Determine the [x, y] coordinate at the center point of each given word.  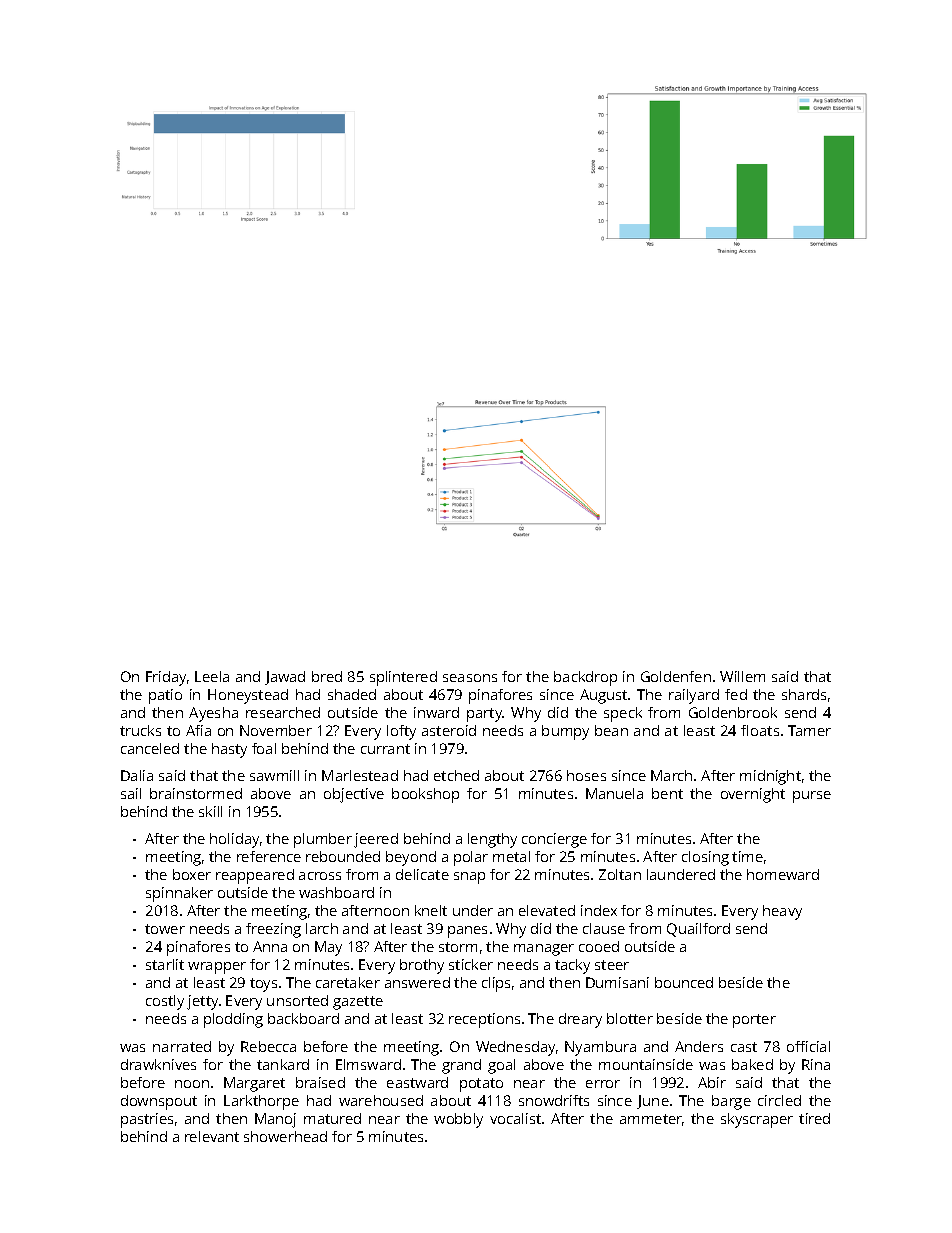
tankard [283, 1064]
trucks [140, 730]
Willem [742, 676]
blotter [630, 1018]
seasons [470, 678]
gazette [358, 1003]
